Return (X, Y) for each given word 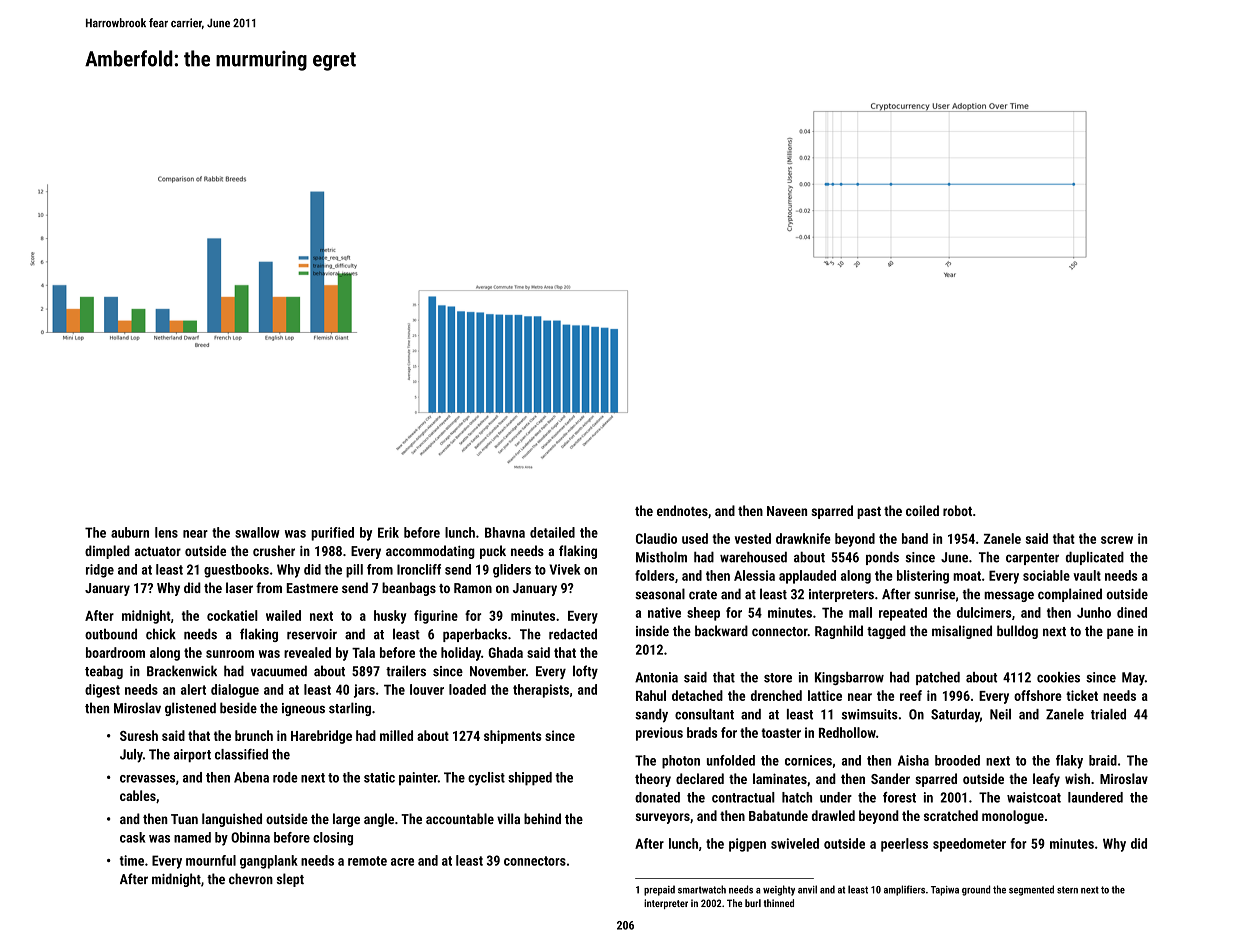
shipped (530, 779)
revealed (307, 652)
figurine (436, 617)
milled (396, 735)
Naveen (787, 511)
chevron (251, 879)
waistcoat (1034, 797)
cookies (1058, 677)
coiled (922, 510)
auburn (130, 532)
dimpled (107, 552)
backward (721, 631)
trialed (1108, 714)
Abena (251, 777)
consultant (704, 714)
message (1009, 596)
